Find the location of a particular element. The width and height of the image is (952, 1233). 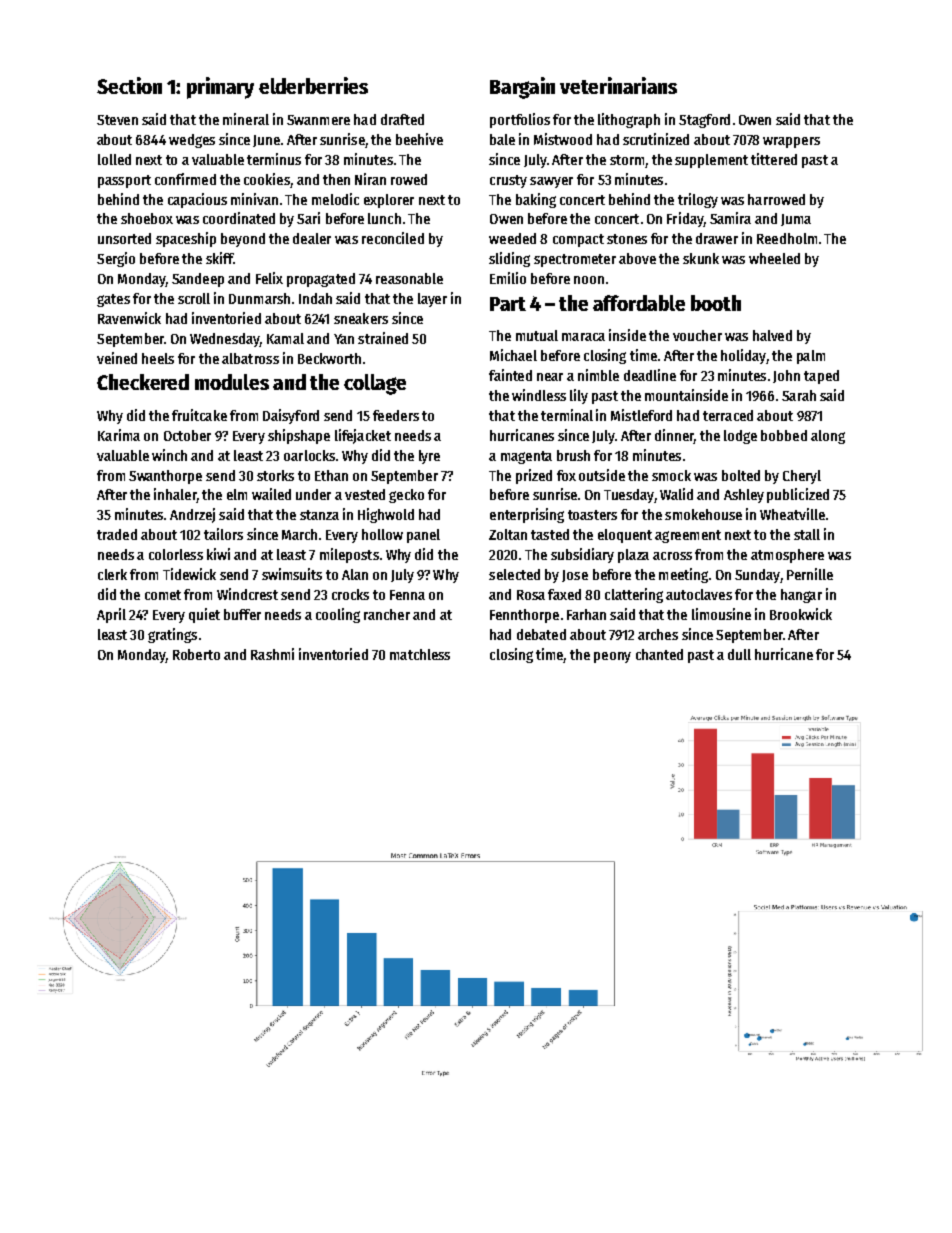

publicized is located at coordinates (798, 495).
